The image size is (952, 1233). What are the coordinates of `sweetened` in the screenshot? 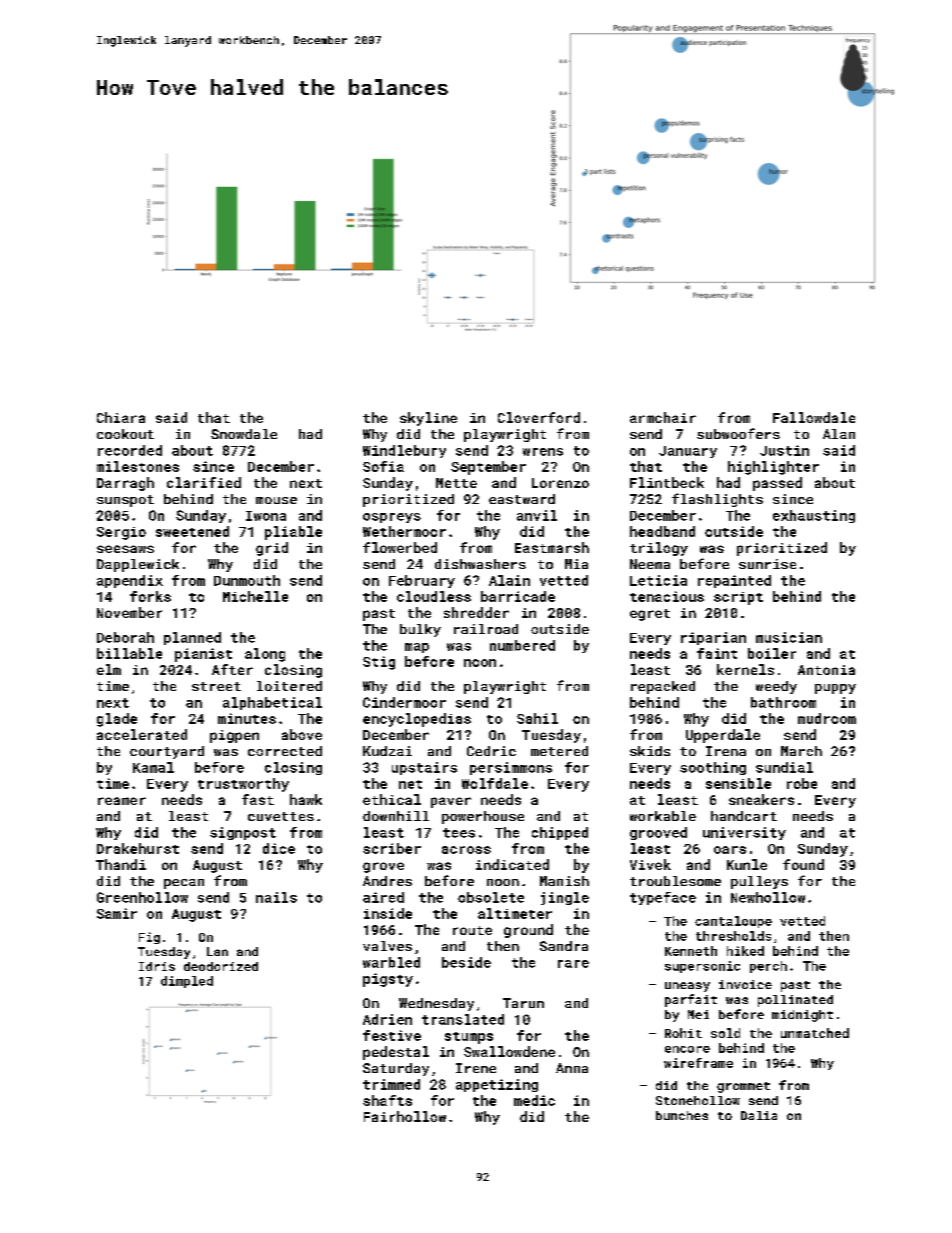 It's located at (192, 531).
